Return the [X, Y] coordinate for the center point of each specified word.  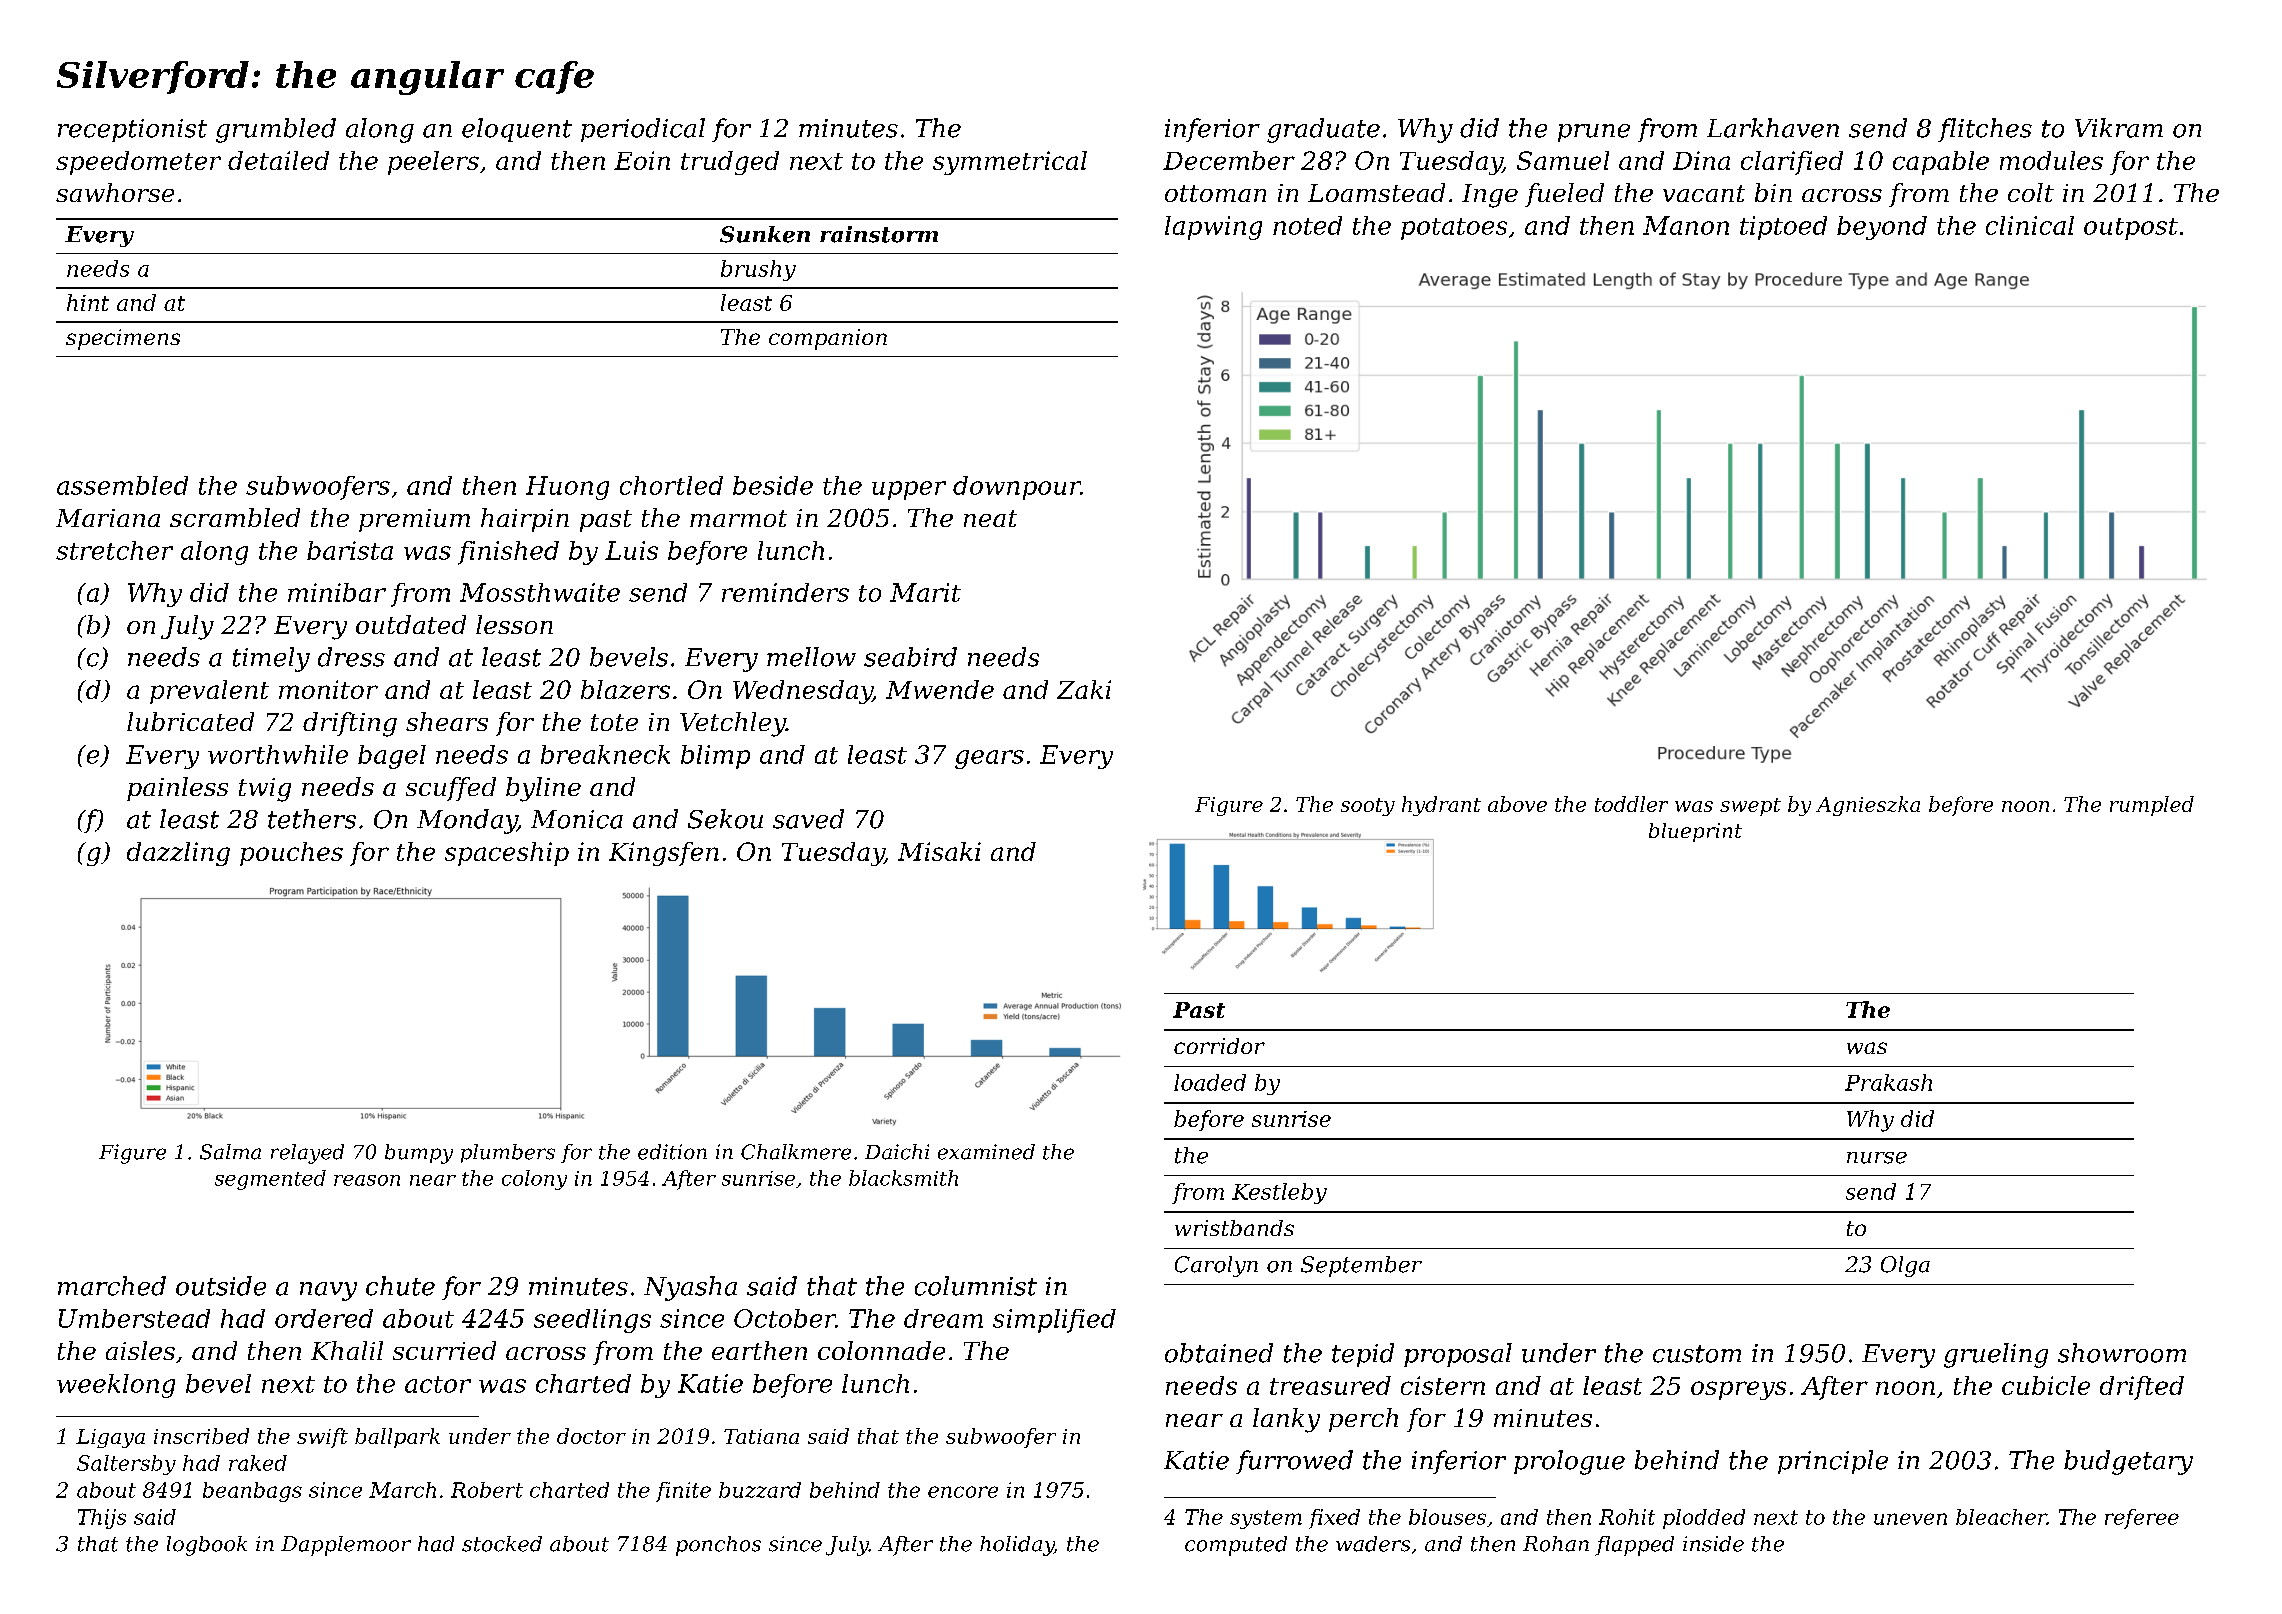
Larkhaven [1773, 128]
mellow [811, 657]
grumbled [276, 130]
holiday [1017, 1546]
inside [1713, 1544]
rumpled [2152, 806]
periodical [643, 130]
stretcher [114, 550]
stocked [502, 1544]
